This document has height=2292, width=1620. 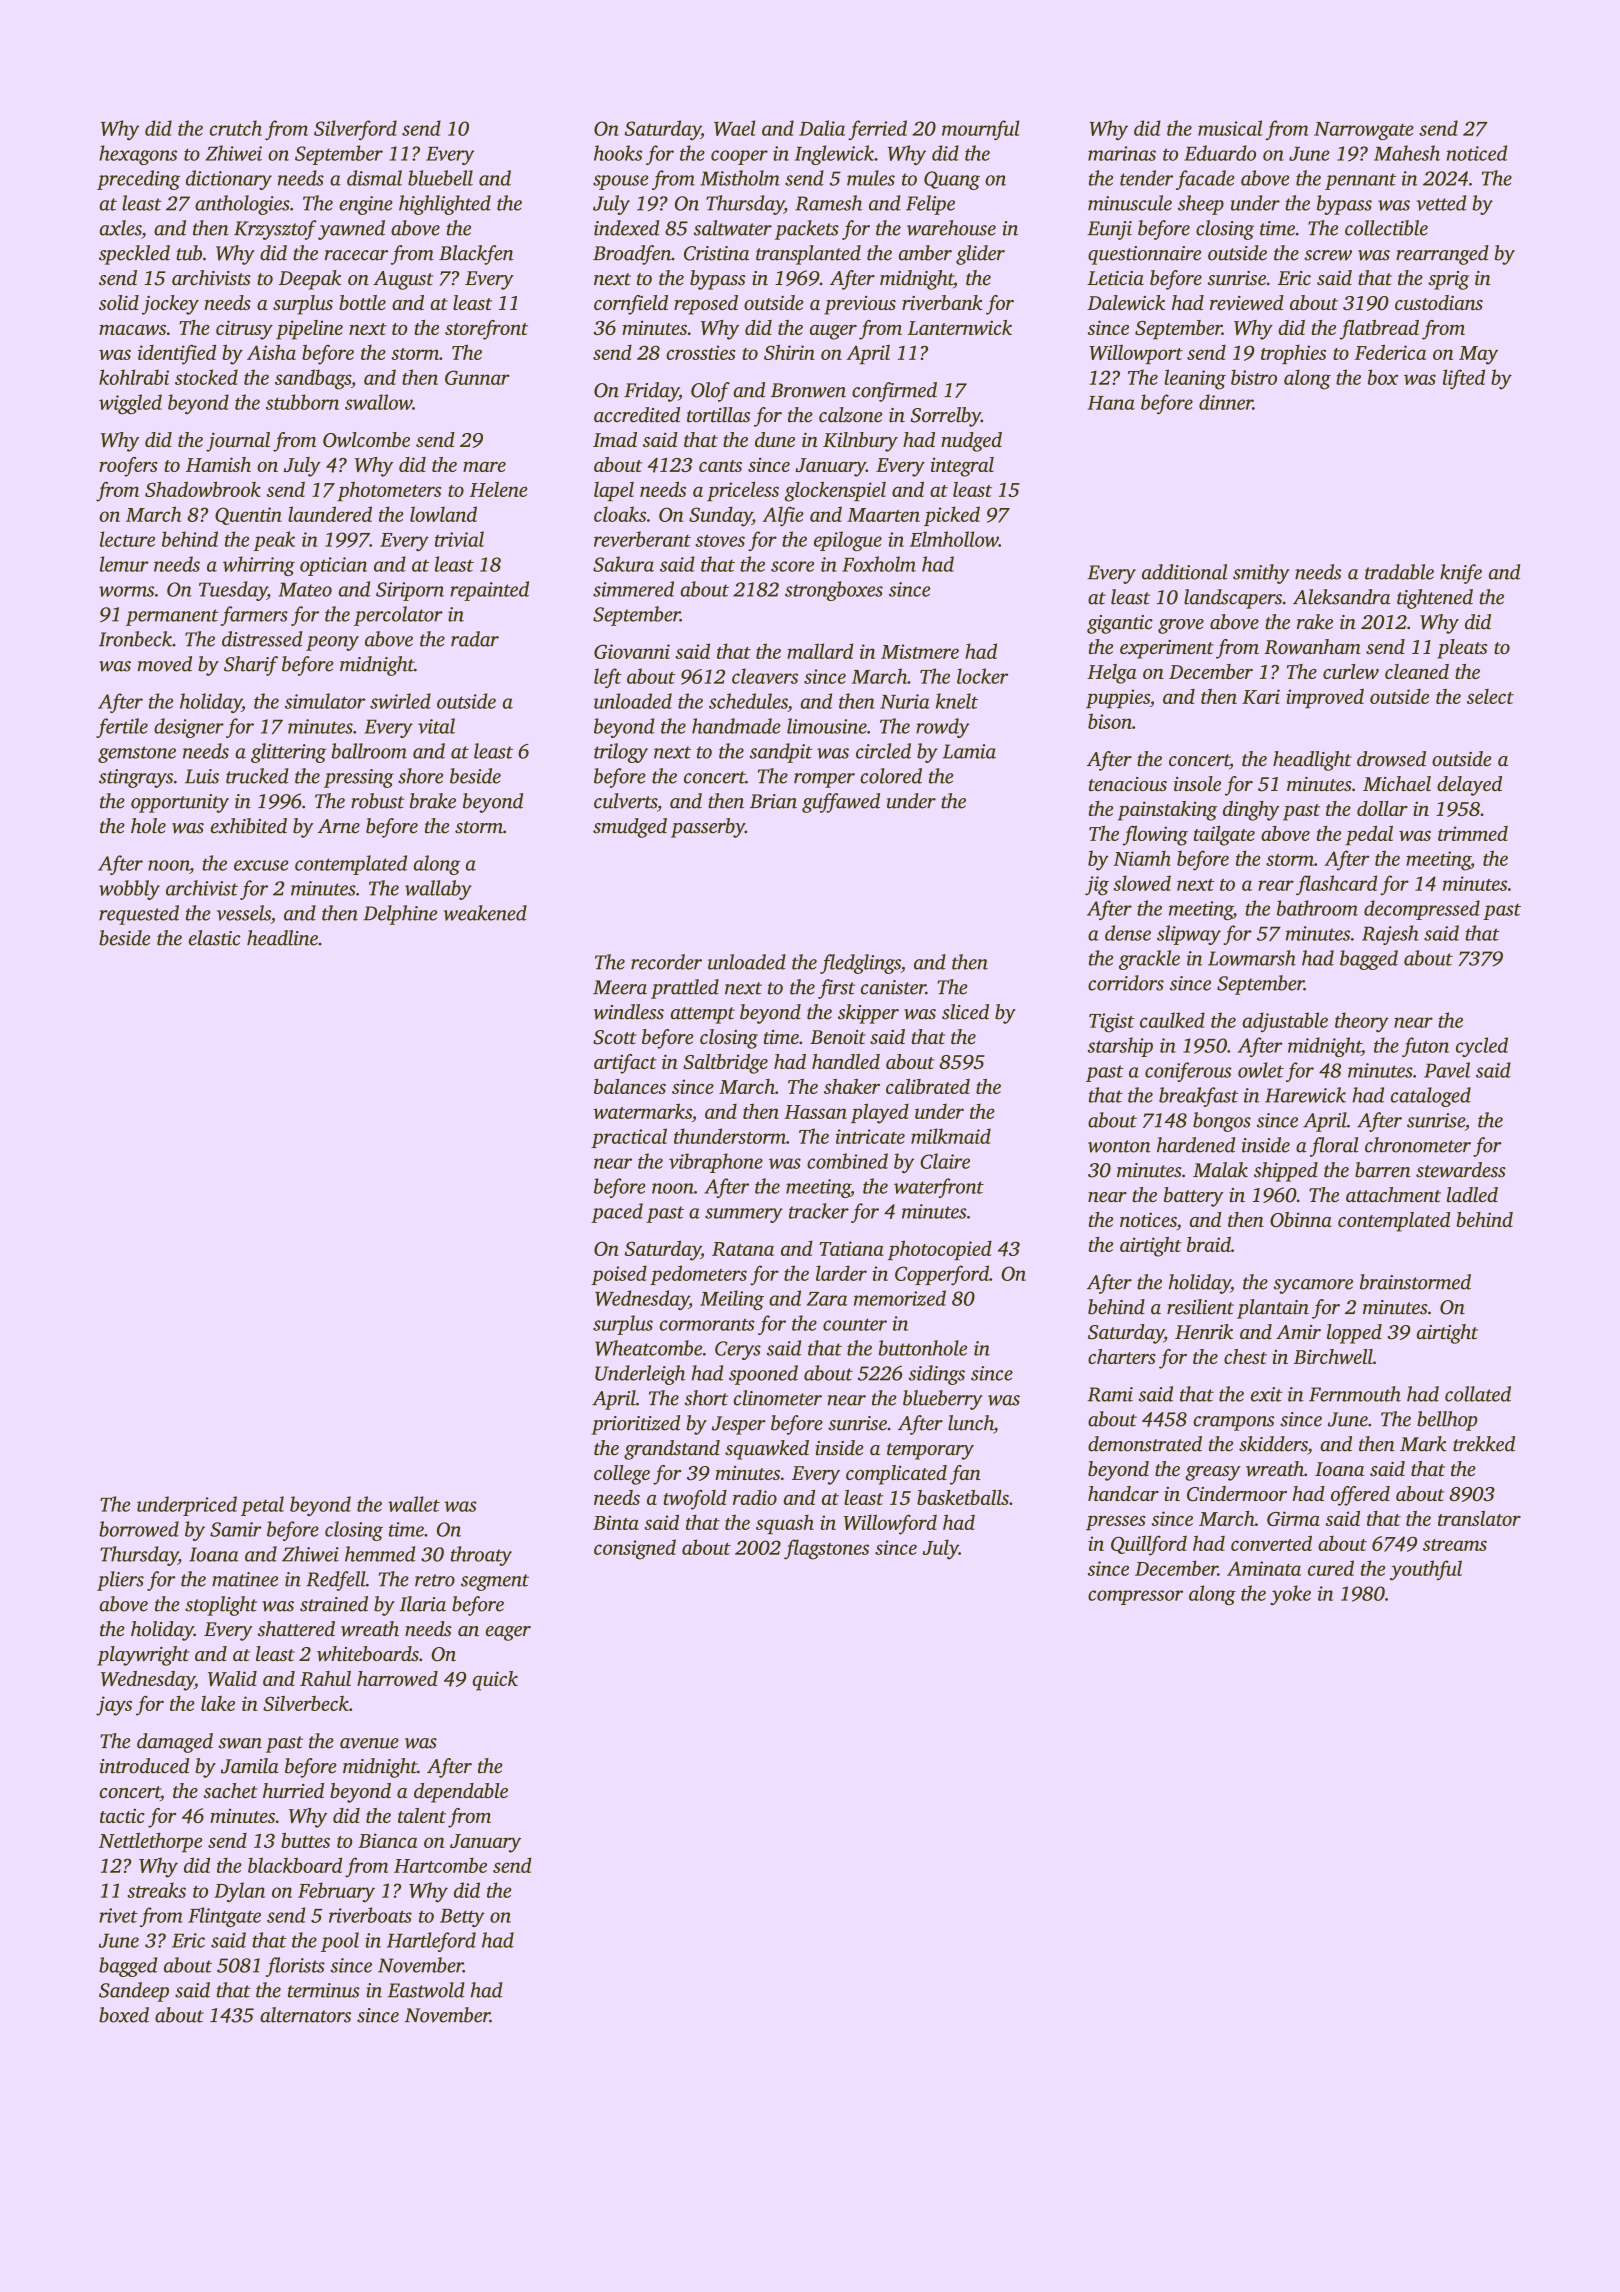 What do you see at coordinates (282, 938) in the document?
I see `headline` at bounding box center [282, 938].
